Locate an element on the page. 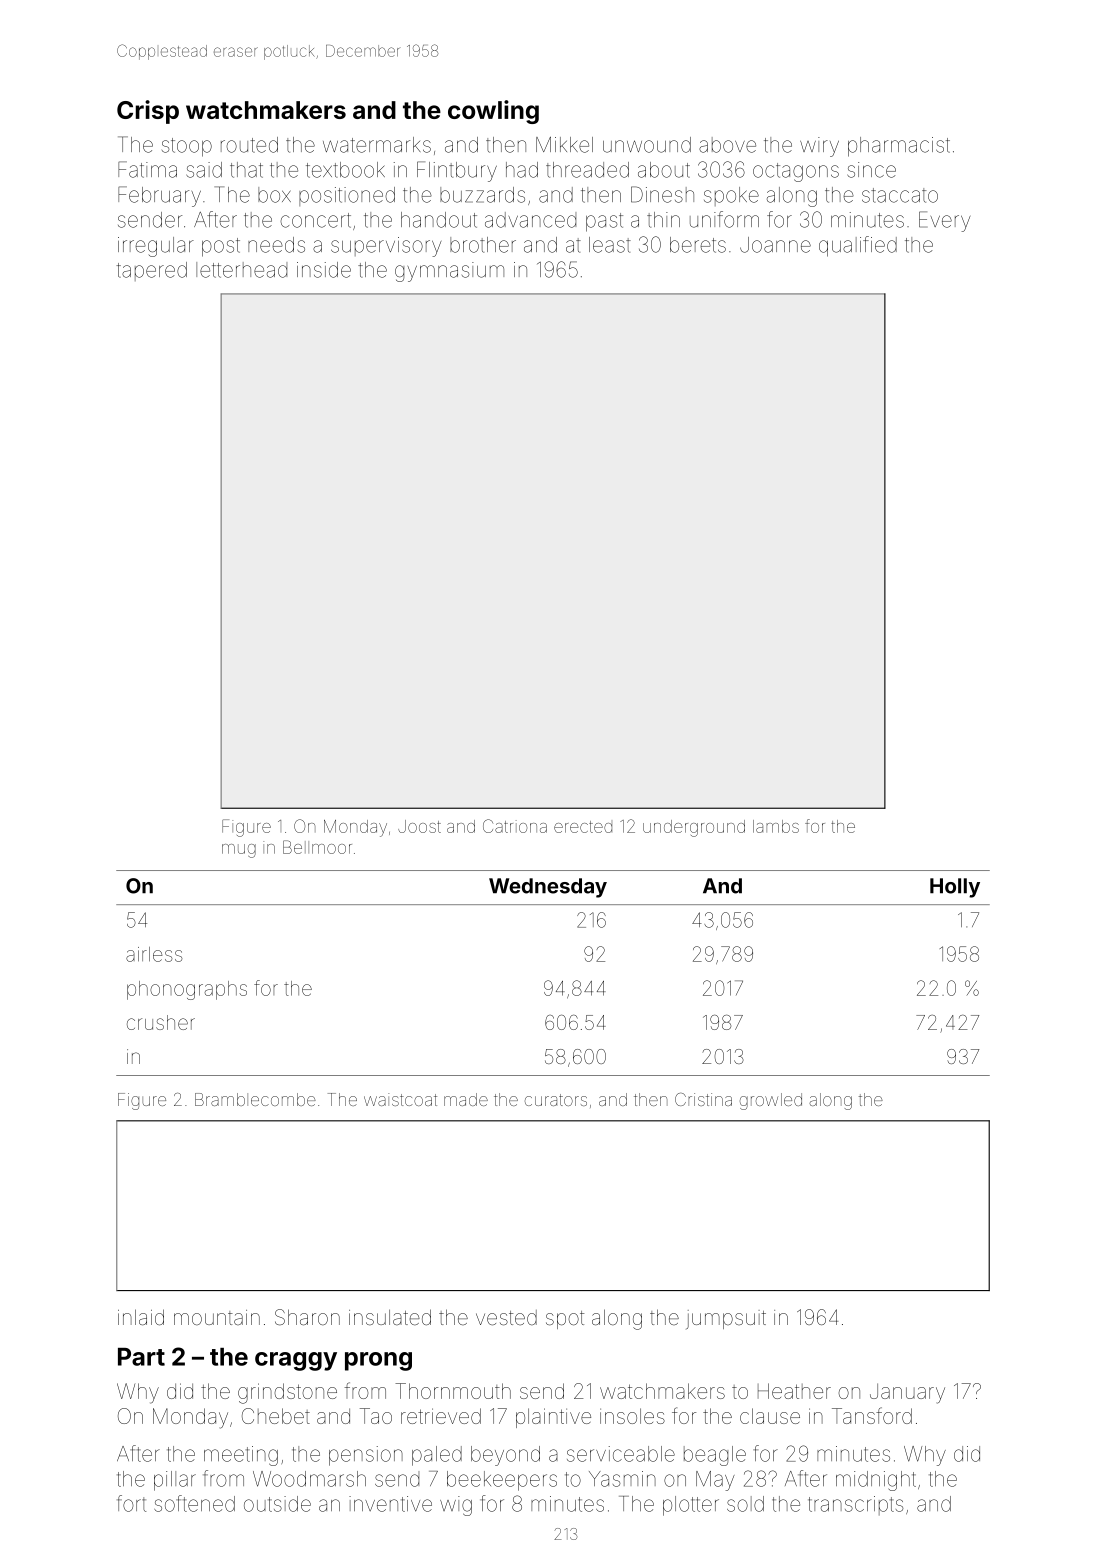 This image has height=1564, width=1106. plaintive is located at coordinates (553, 1418).
